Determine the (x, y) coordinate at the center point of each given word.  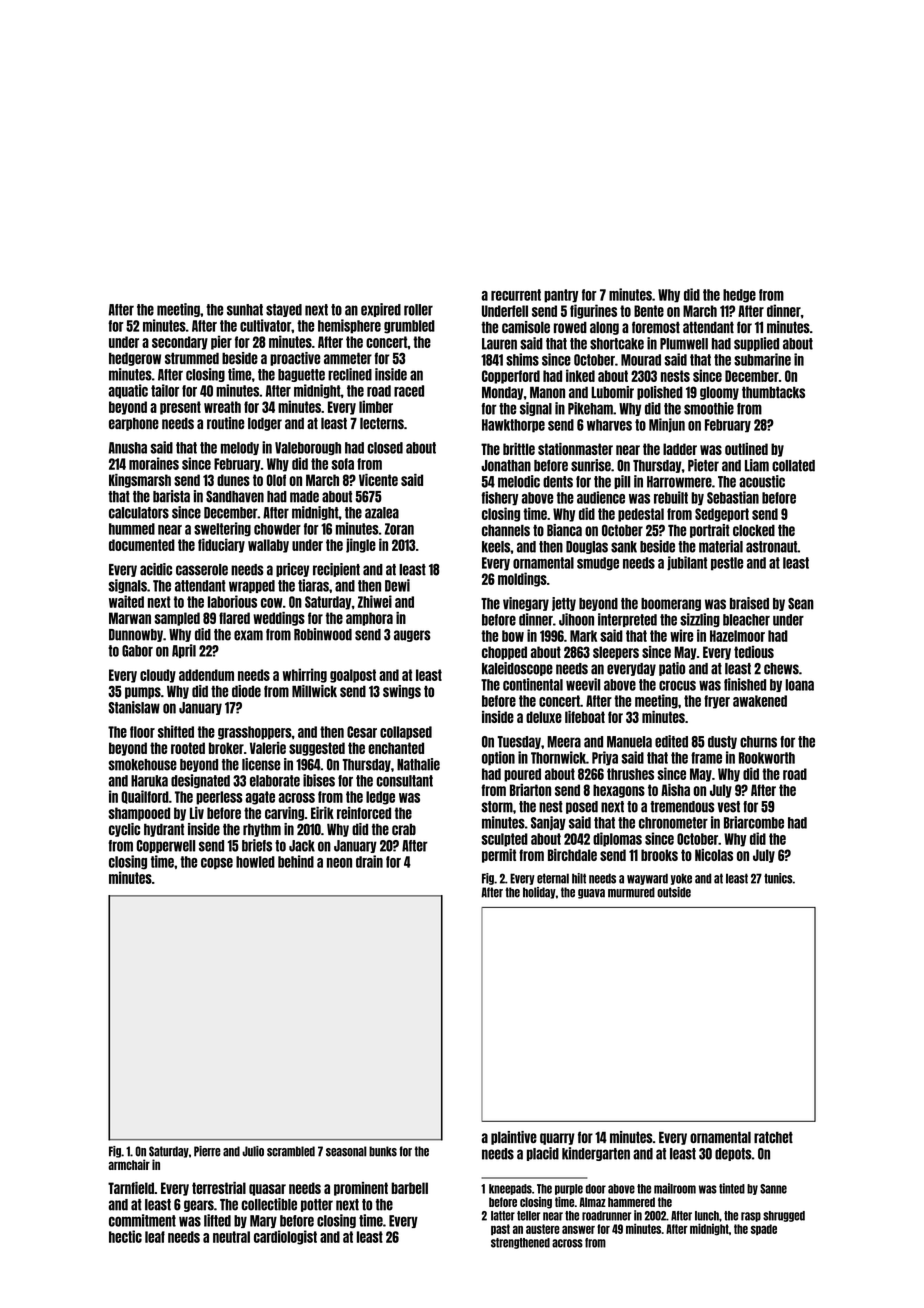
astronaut (771, 547)
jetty (564, 604)
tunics (778, 878)
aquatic (128, 391)
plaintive (514, 1138)
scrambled (291, 1151)
